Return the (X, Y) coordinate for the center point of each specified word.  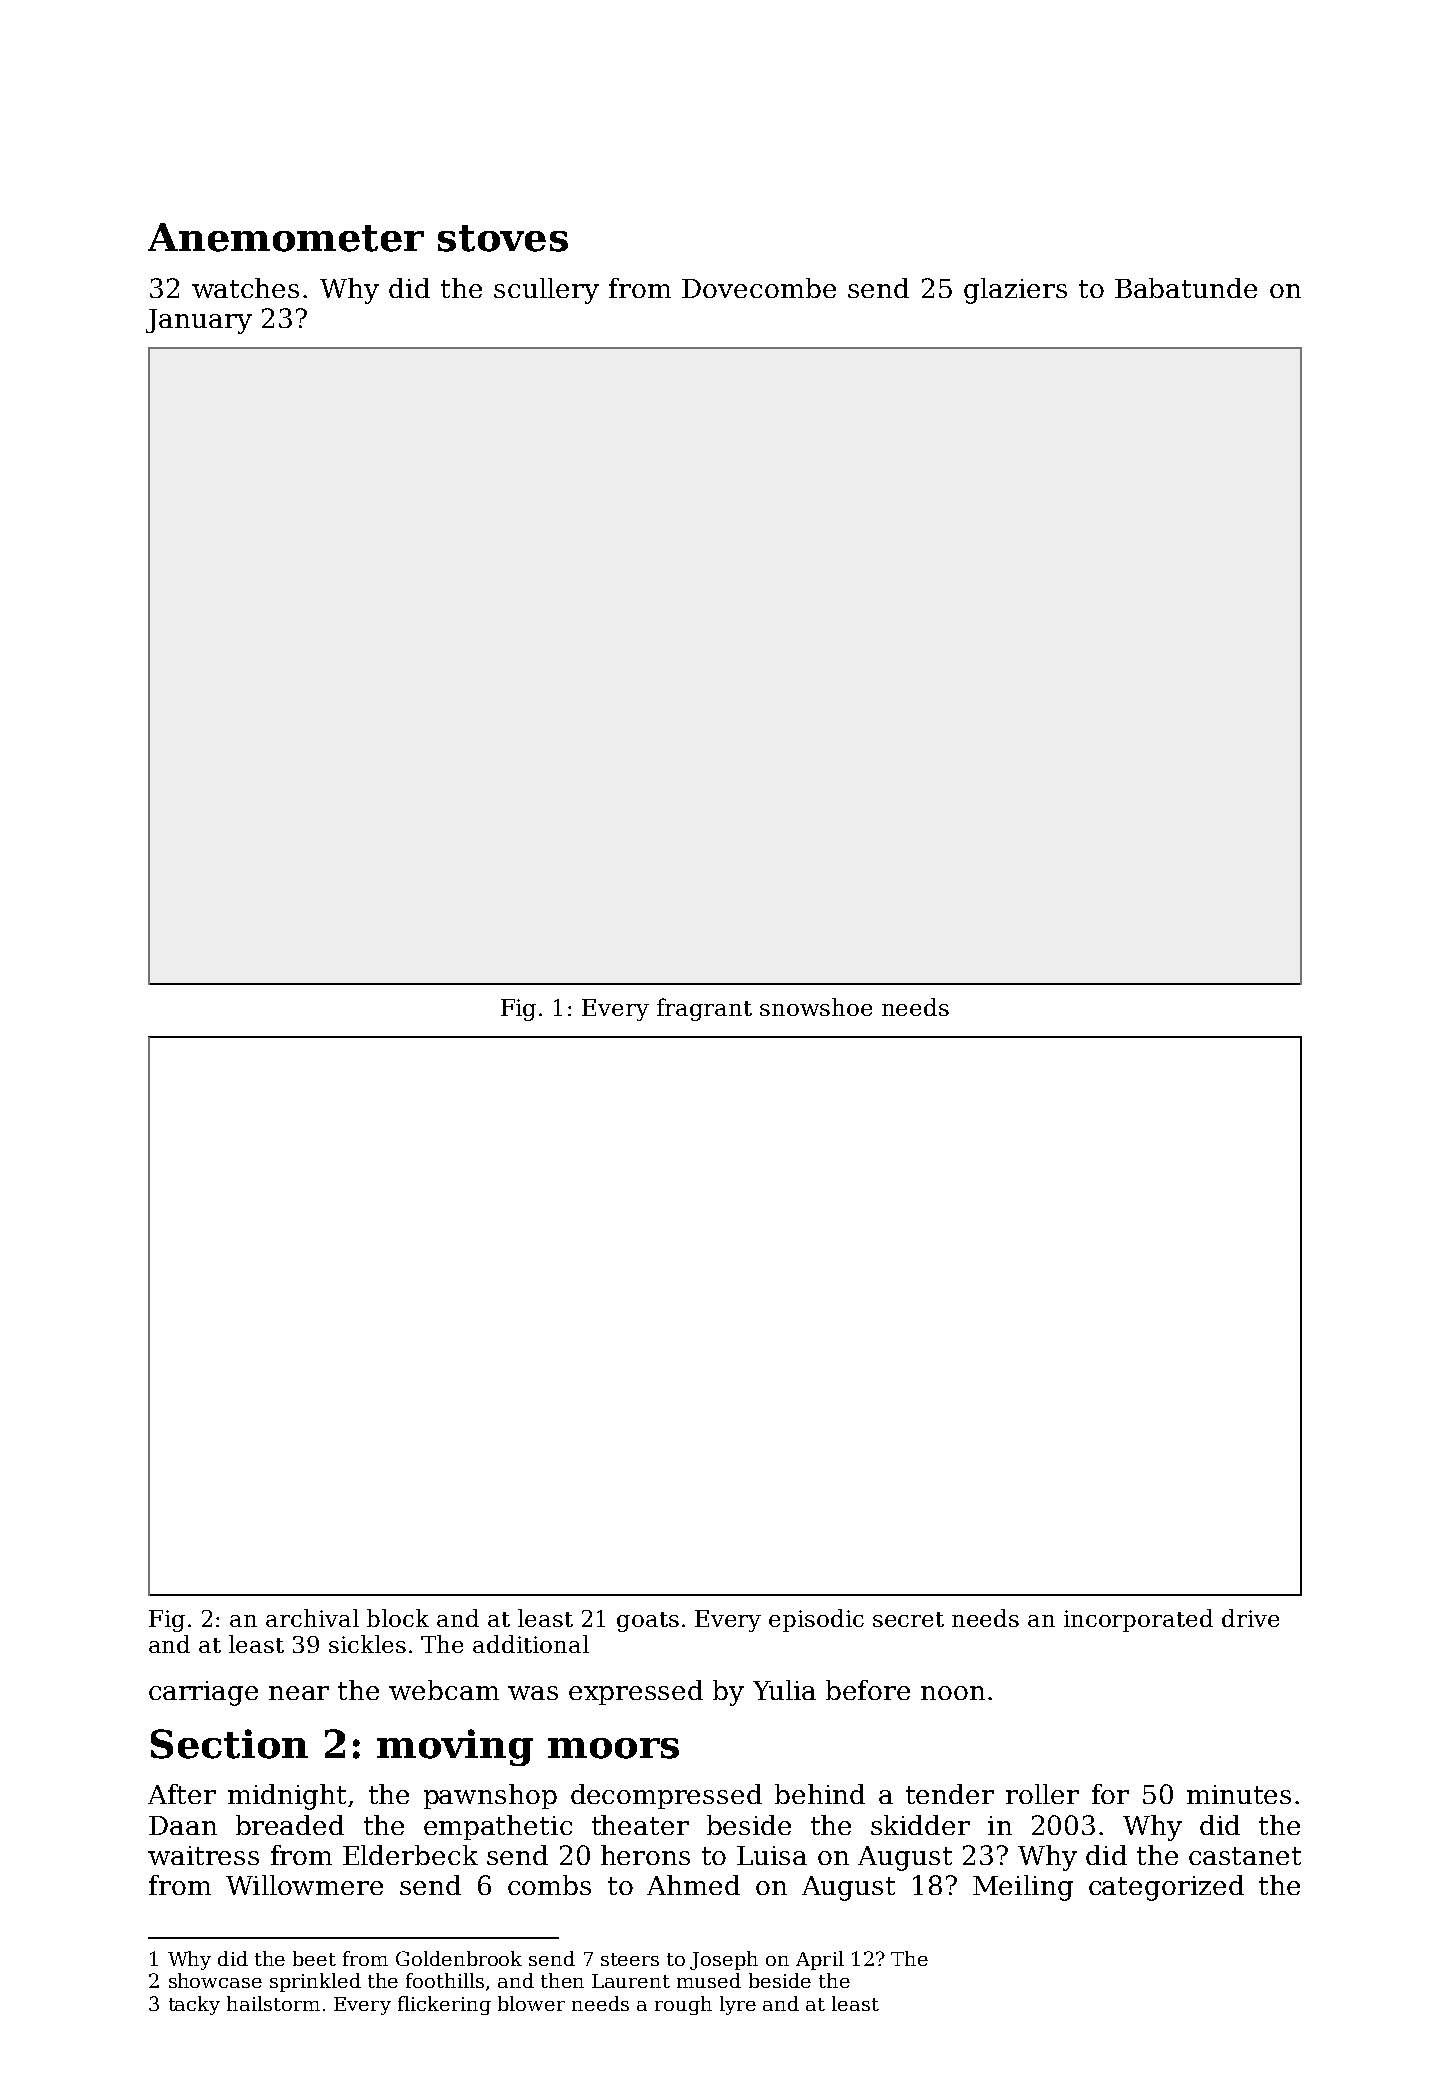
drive (1250, 1618)
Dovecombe (759, 288)
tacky (194, 2005)
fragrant (704, 1009)
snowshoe (816, 1007)
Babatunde (1186, 288)
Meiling (1023, 1888)
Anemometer (286, 237)
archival (312, 1618)
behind (820, 1794)
